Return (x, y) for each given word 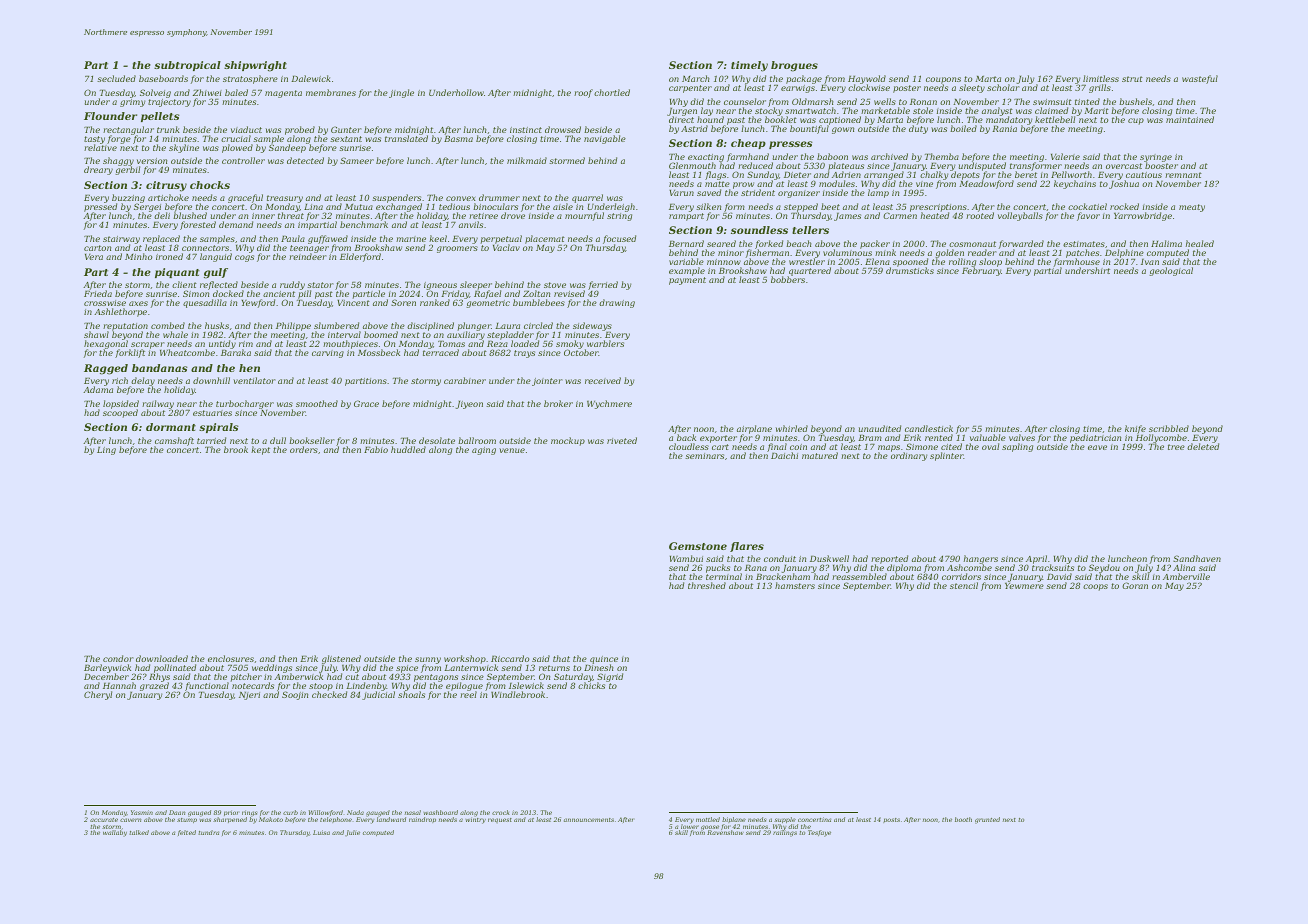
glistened (341, 659)
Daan (177, 812)
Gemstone (698, 546)
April (1036, 560)
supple (785, 820)
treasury (285, 199)
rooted (980, 215)
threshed (707, 585)
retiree (483, 216)
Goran (1135, 585)
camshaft (174, 441)
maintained (1190, 119)
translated (406, 138)
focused (619, 240)
